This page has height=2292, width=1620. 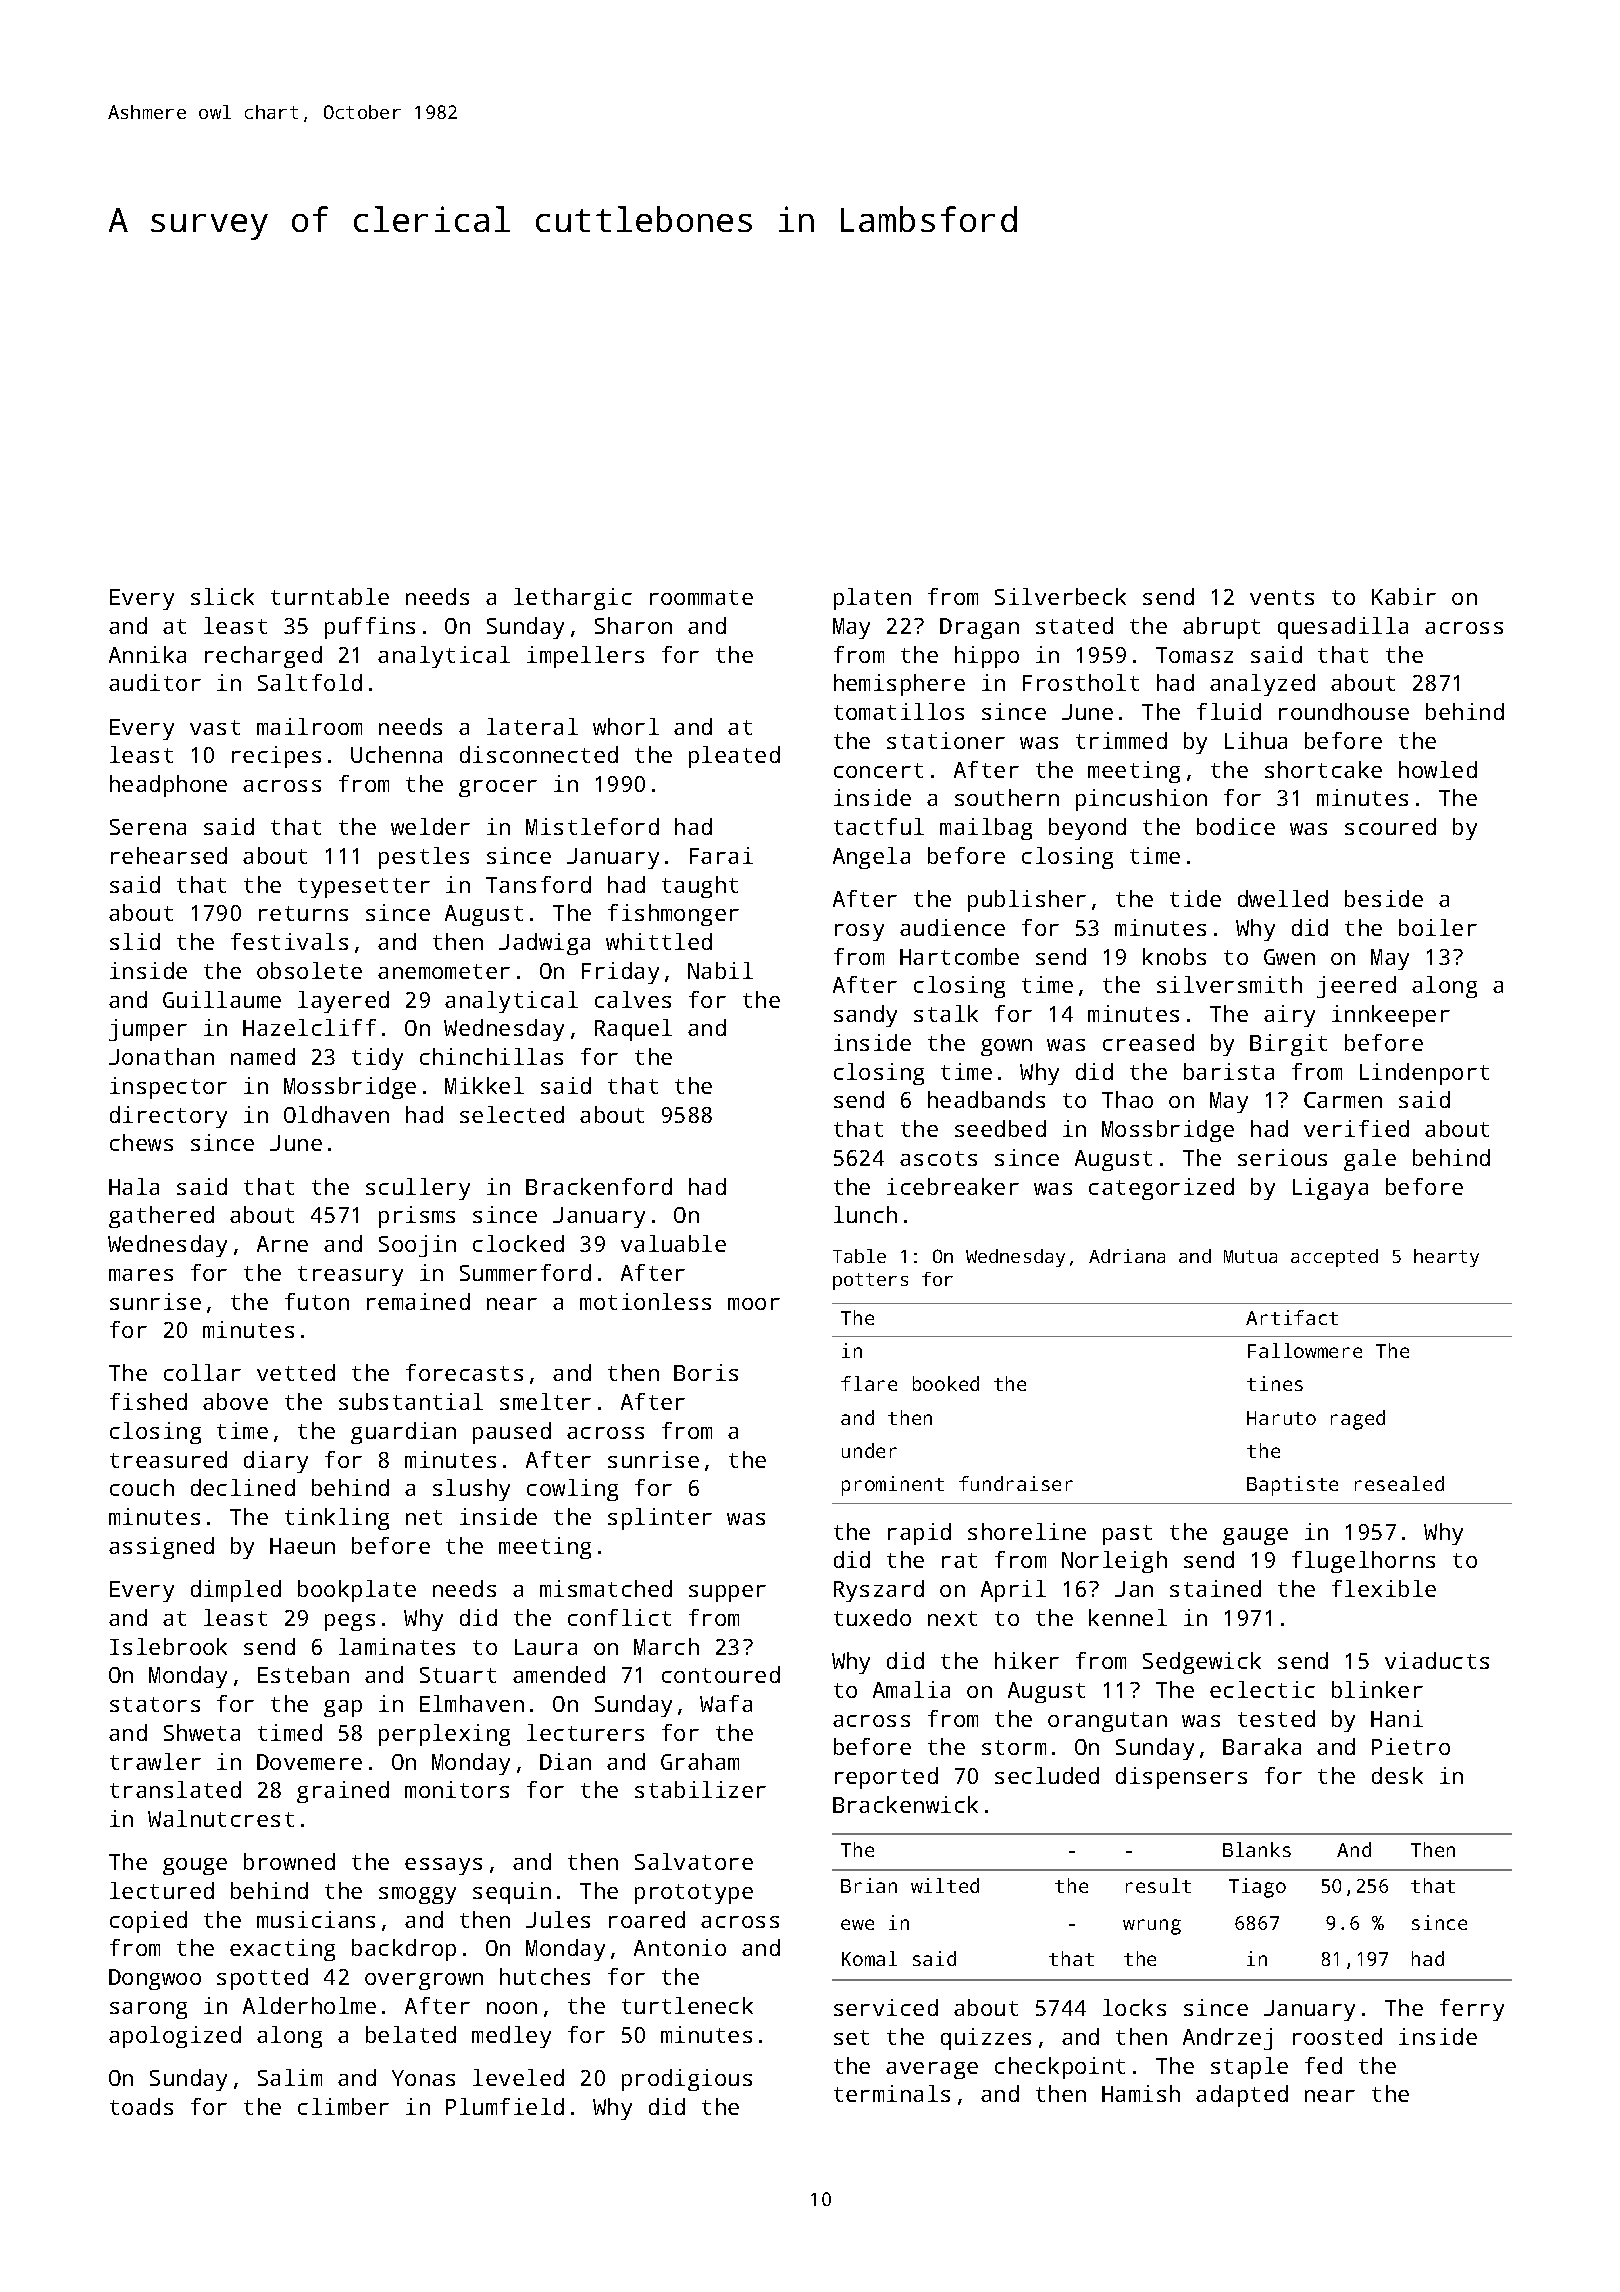 What do you see at coordinates (1390, 826) in the page?
I see `scoured` at bounding box center [1390, 826].
